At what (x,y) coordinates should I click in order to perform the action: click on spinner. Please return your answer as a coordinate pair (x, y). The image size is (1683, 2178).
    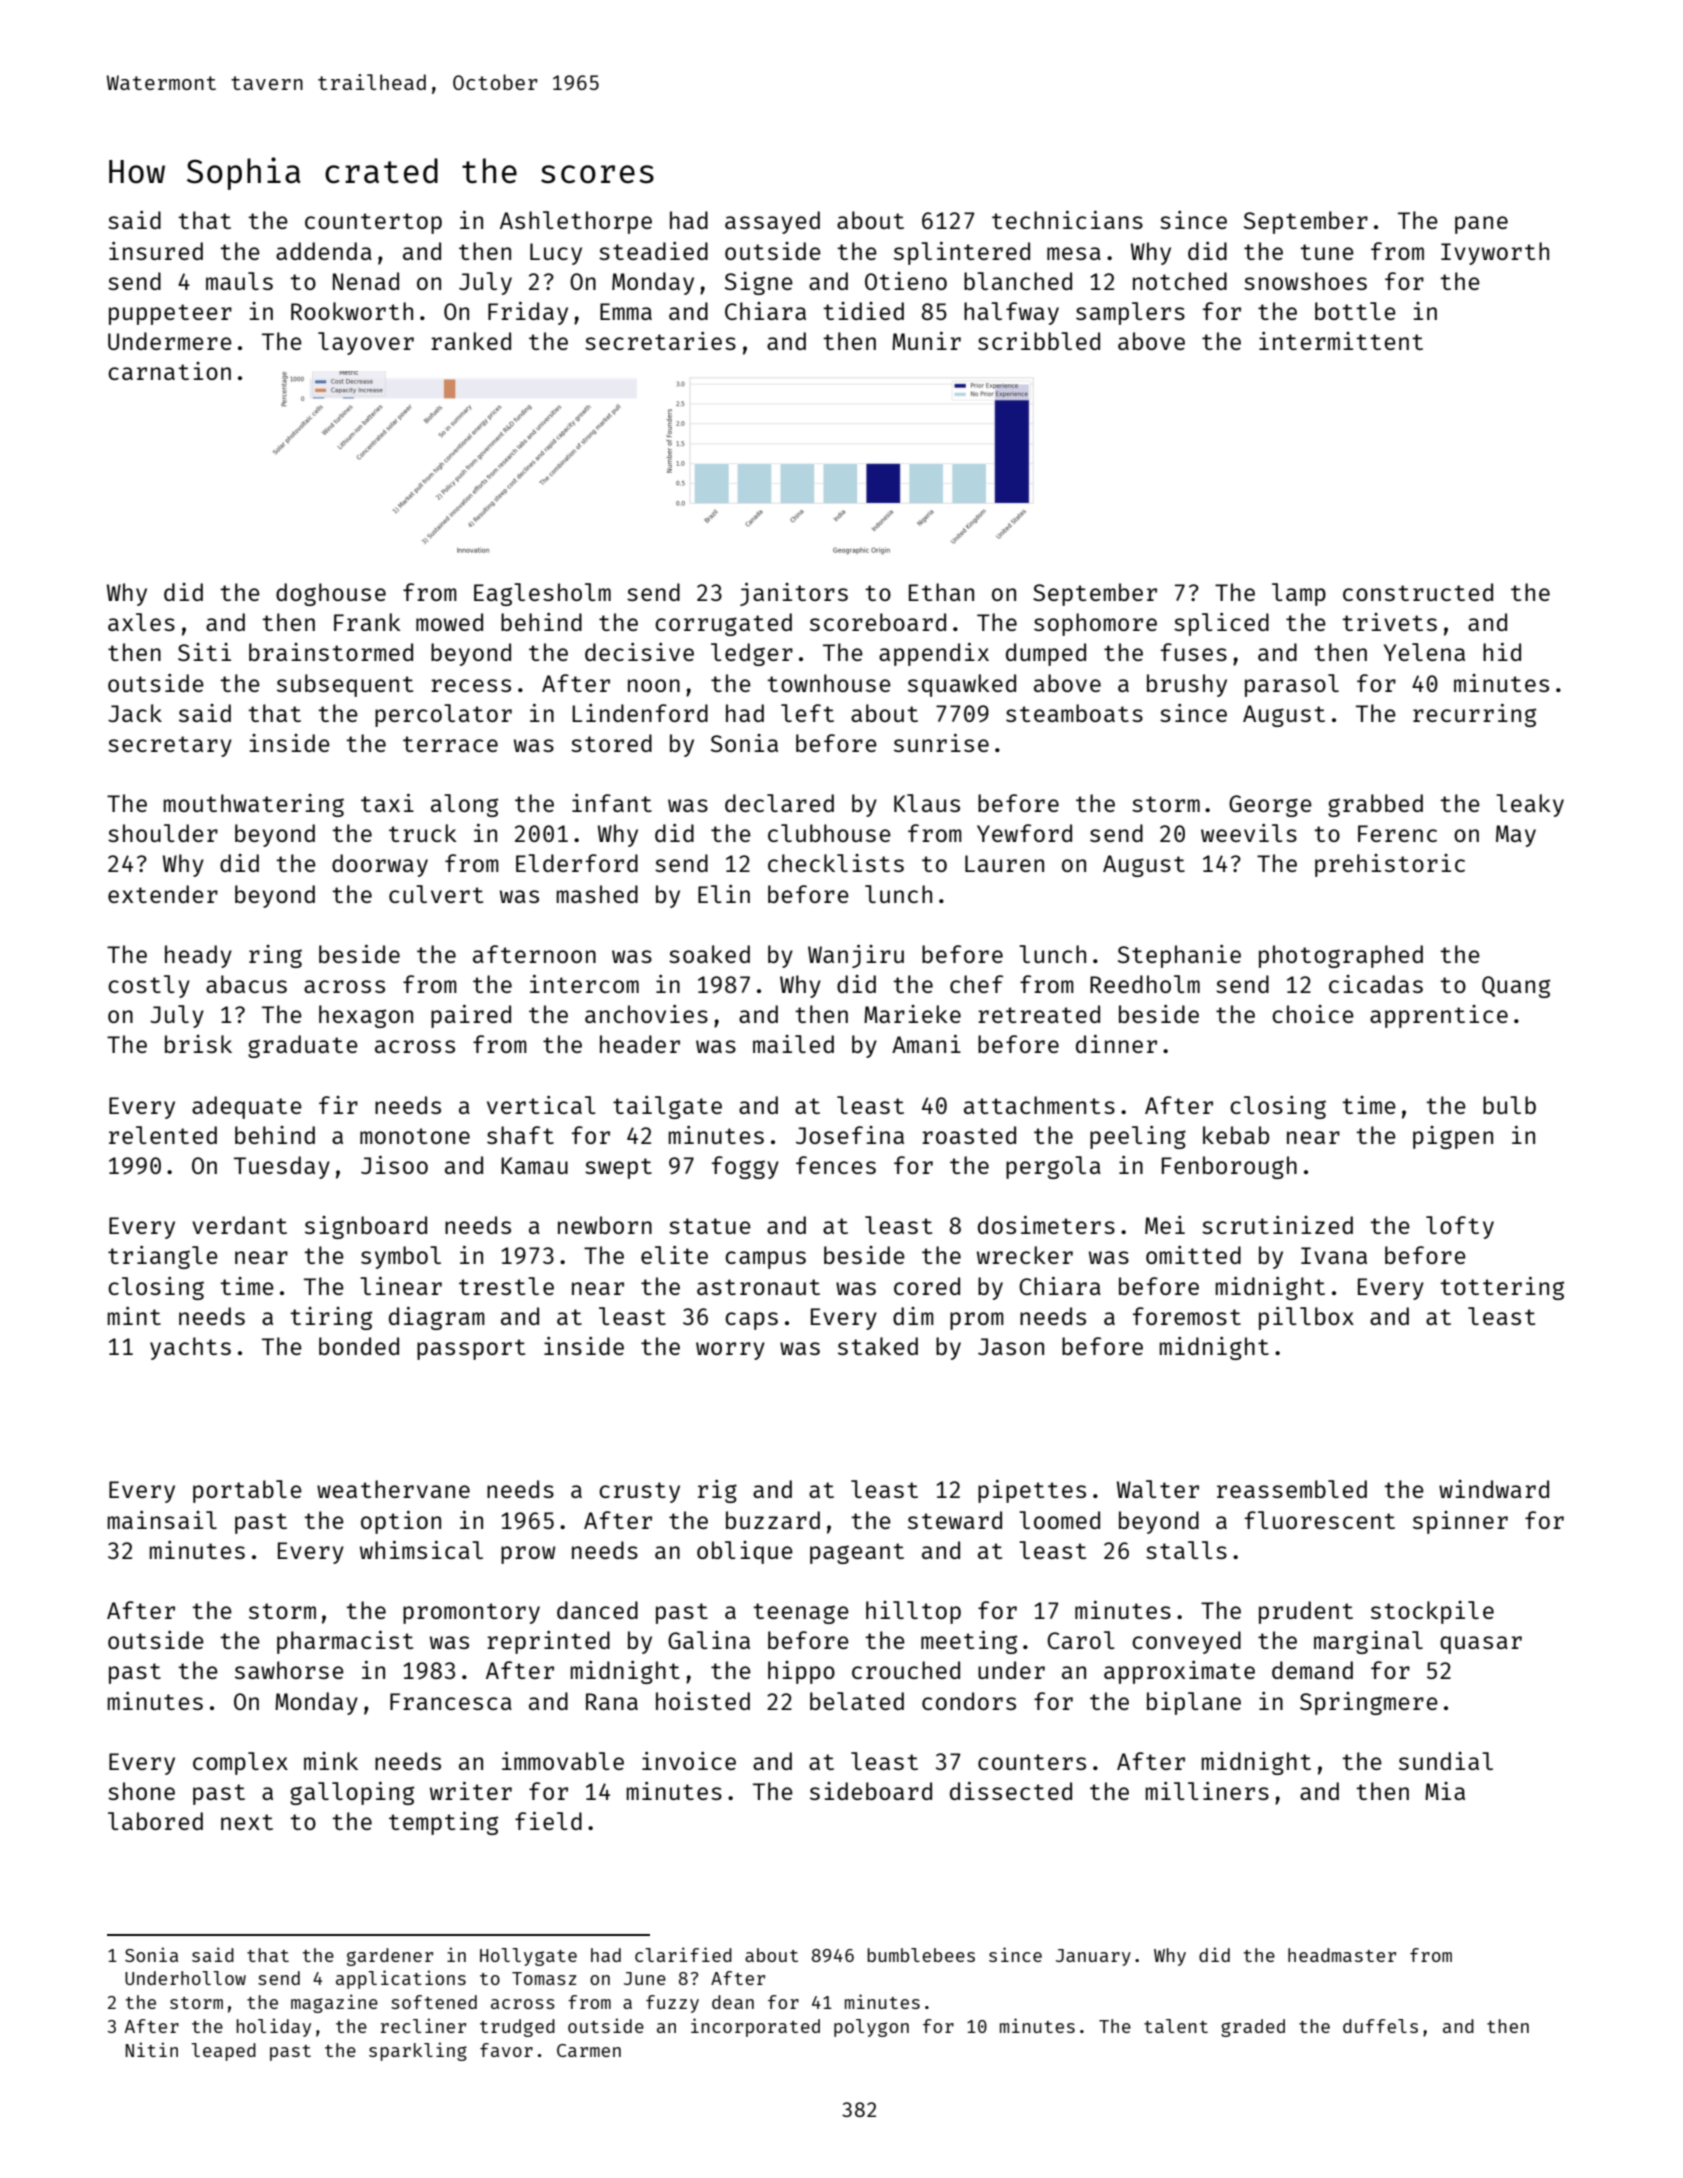
    Looking at the image, I should click on (1460, 1522).
